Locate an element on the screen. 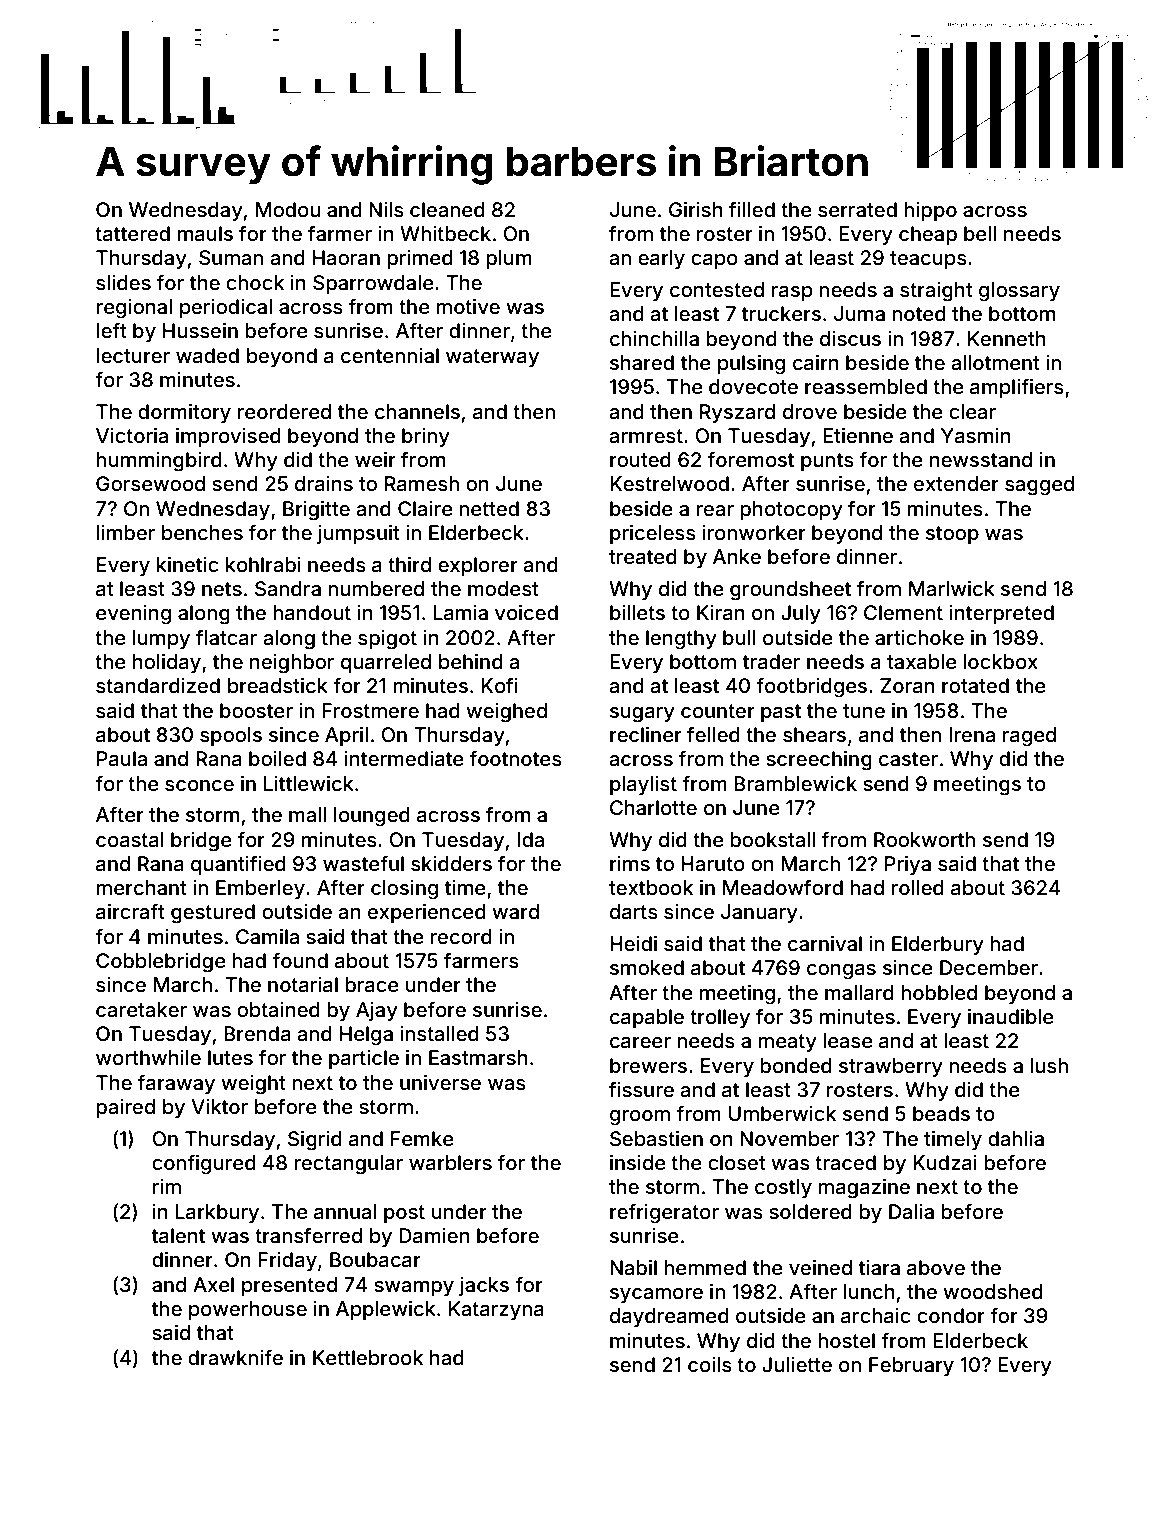 This screenshot has height=1516, width=1172. tattered is located at coordinates (132, 233).
